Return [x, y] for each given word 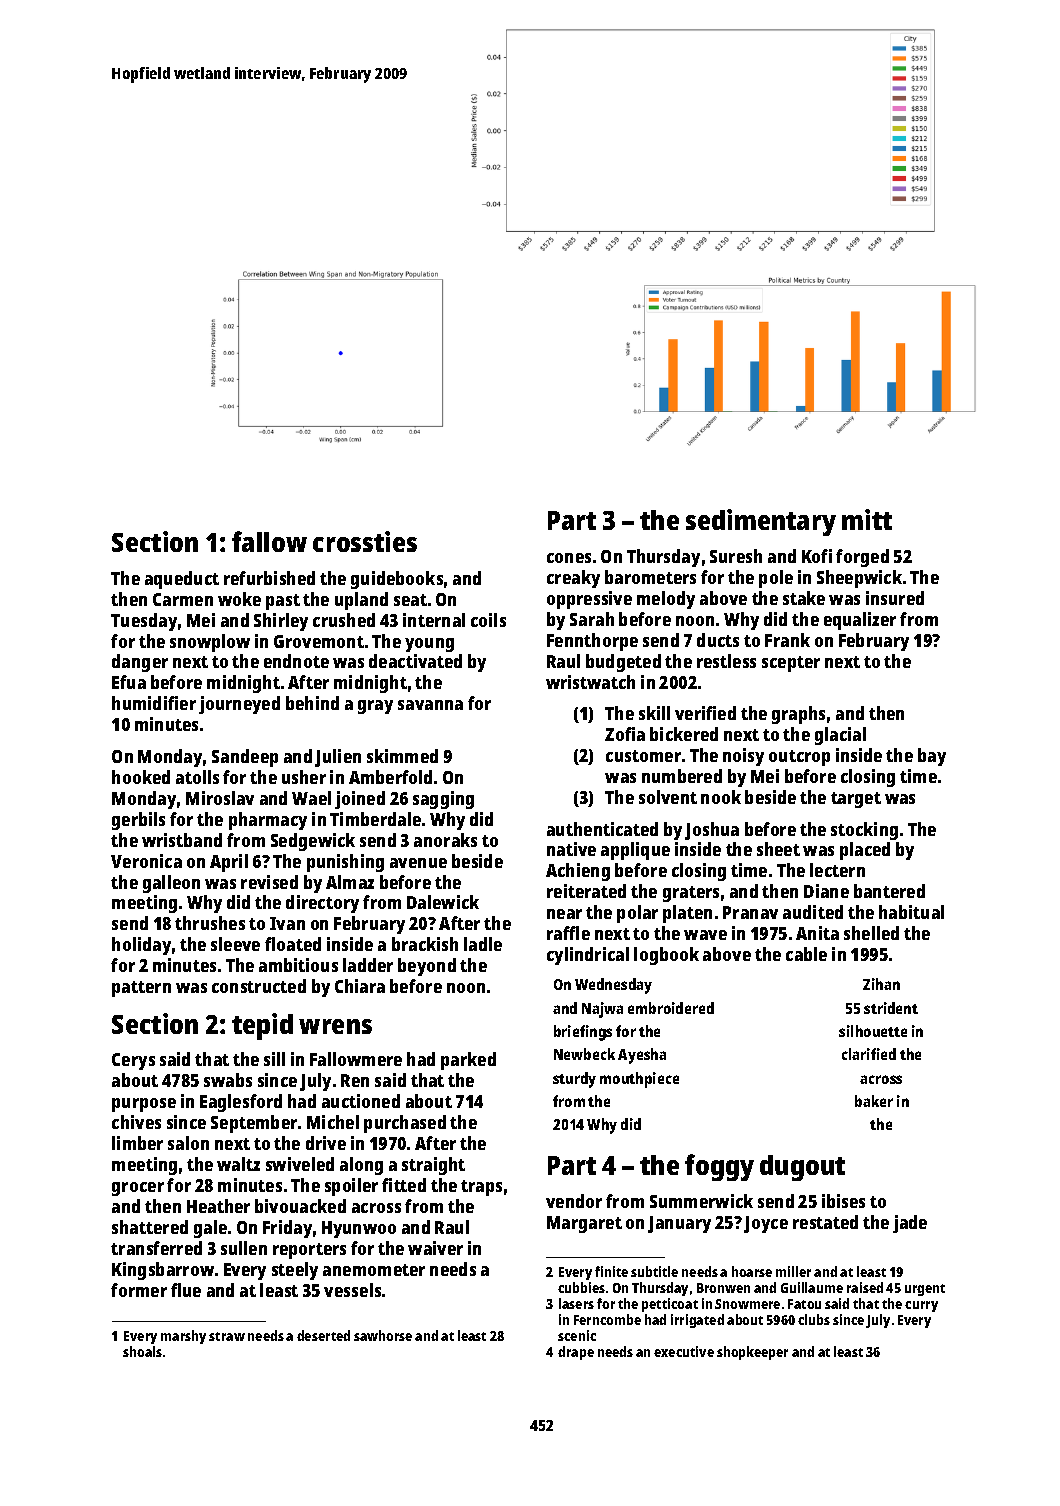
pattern [141, 989]
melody [666, 600]
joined [360, 800]
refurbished [269, 578]
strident [891, 1008]
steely [295, 1271]
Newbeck [584, 1054]
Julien [338, 758]
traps [481, 1188]
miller [793, 1271]
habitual [911, 912]
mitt [867, 519]
